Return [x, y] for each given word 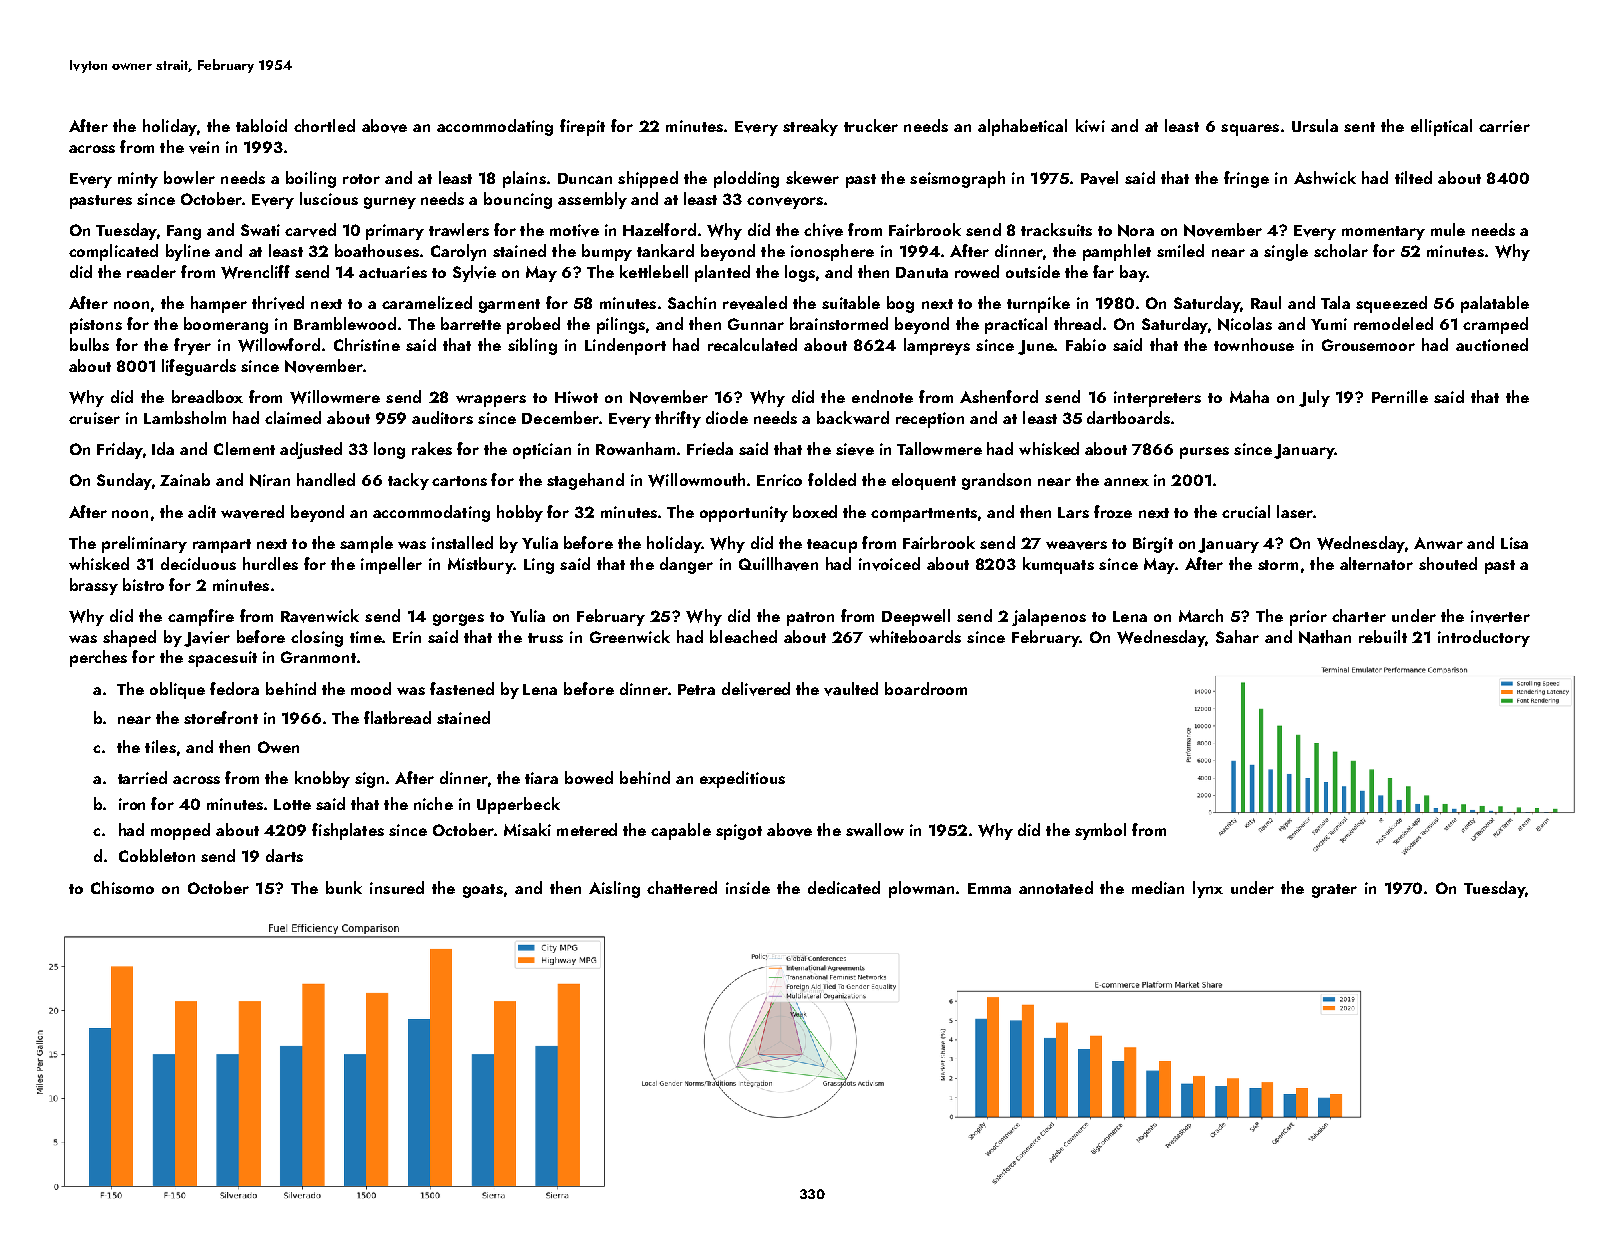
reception [930, 420]
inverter [1500, 616]
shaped [129, 638]
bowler [189, 177]
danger [686, 565]
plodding [746, 179]
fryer [192, 346]
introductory [1484, 638]
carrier [1504, 126]
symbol [1100, 831]
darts [284, 855]
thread [1077, 323]
